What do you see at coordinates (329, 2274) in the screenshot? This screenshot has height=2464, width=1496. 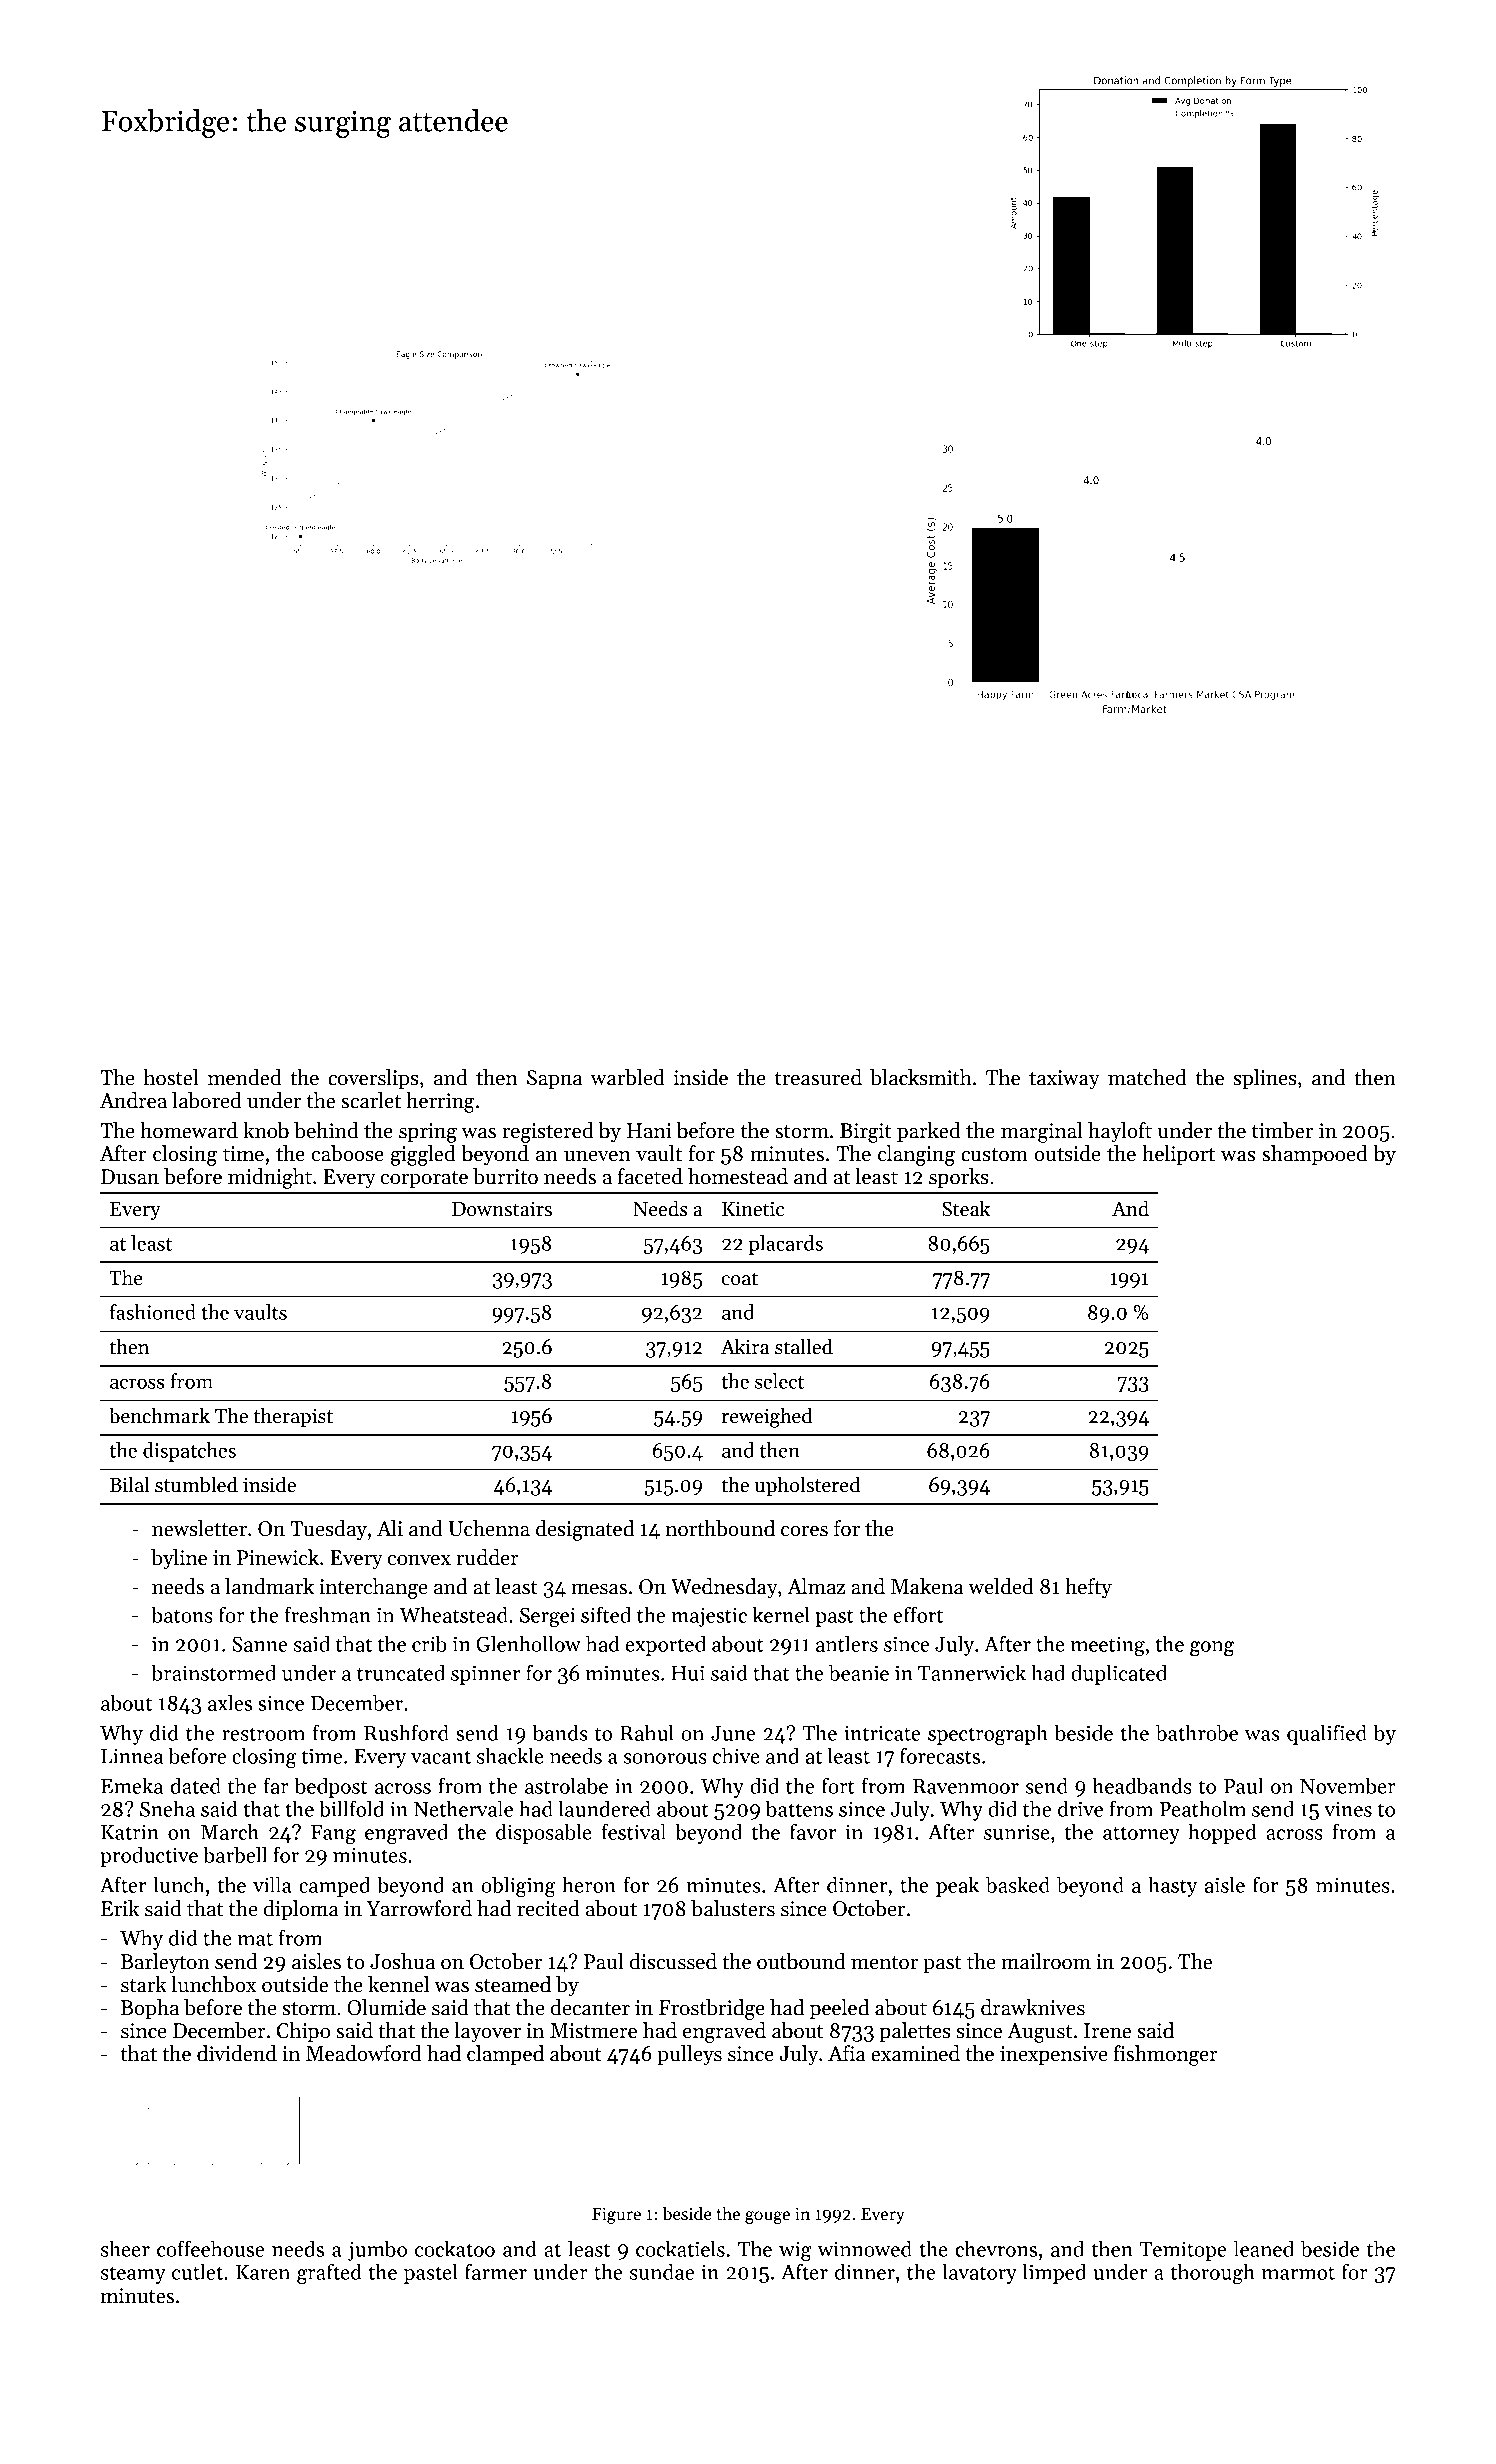 I see `grafted` at bounding box center [329, 2274].
